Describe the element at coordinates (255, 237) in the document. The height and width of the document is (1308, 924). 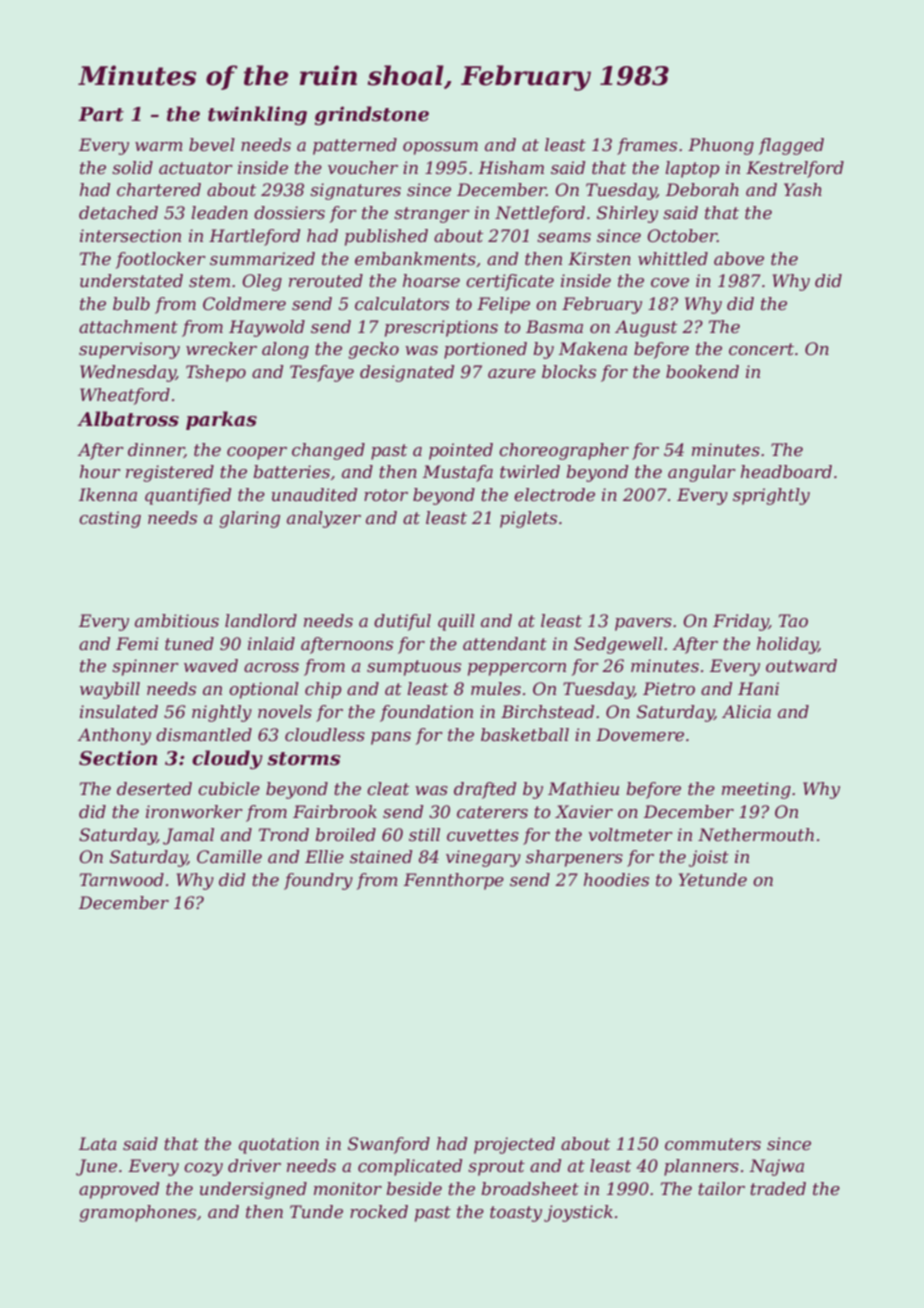
I see `Hartleford` at that location.
